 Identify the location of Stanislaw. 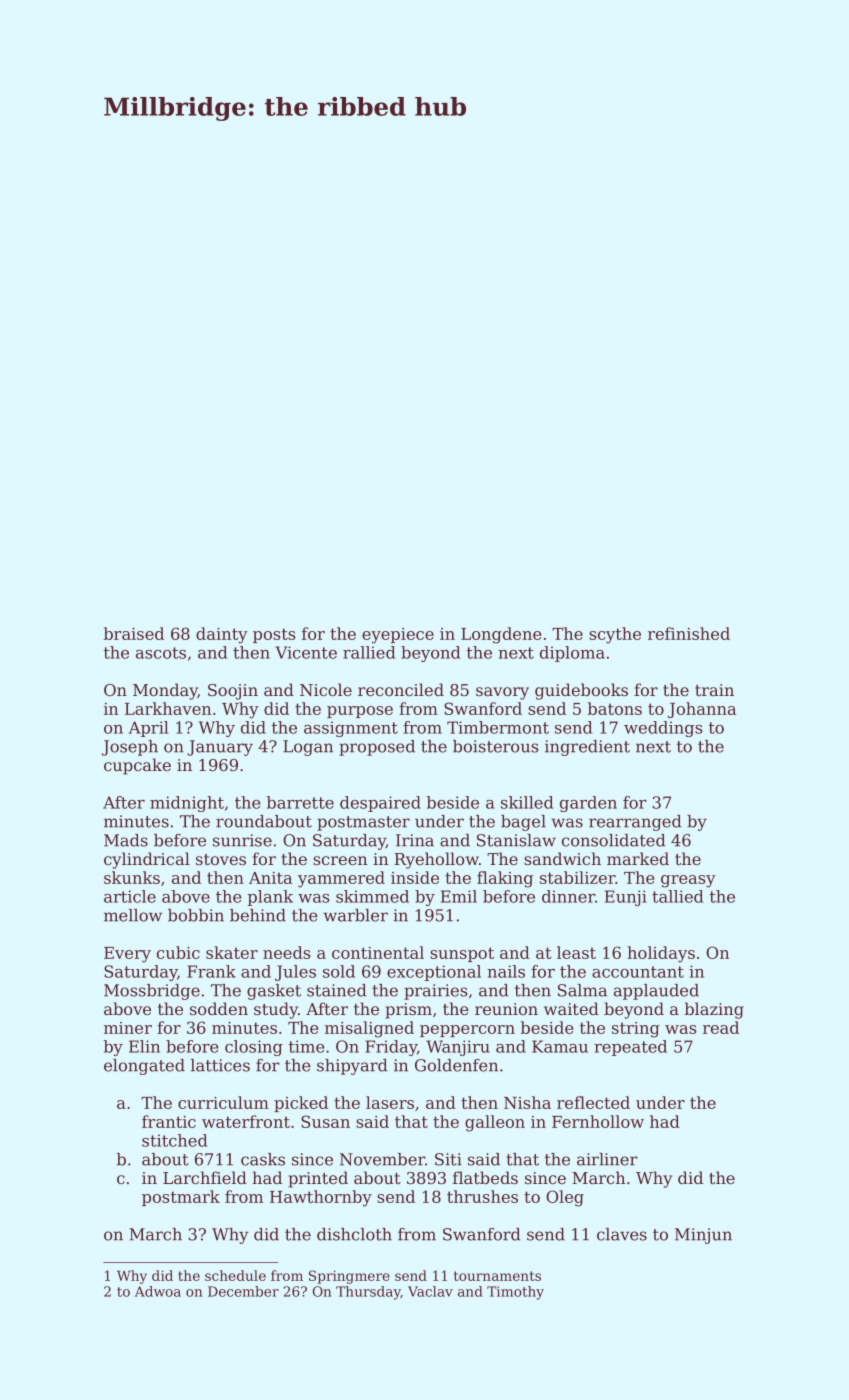
(516, 840).
